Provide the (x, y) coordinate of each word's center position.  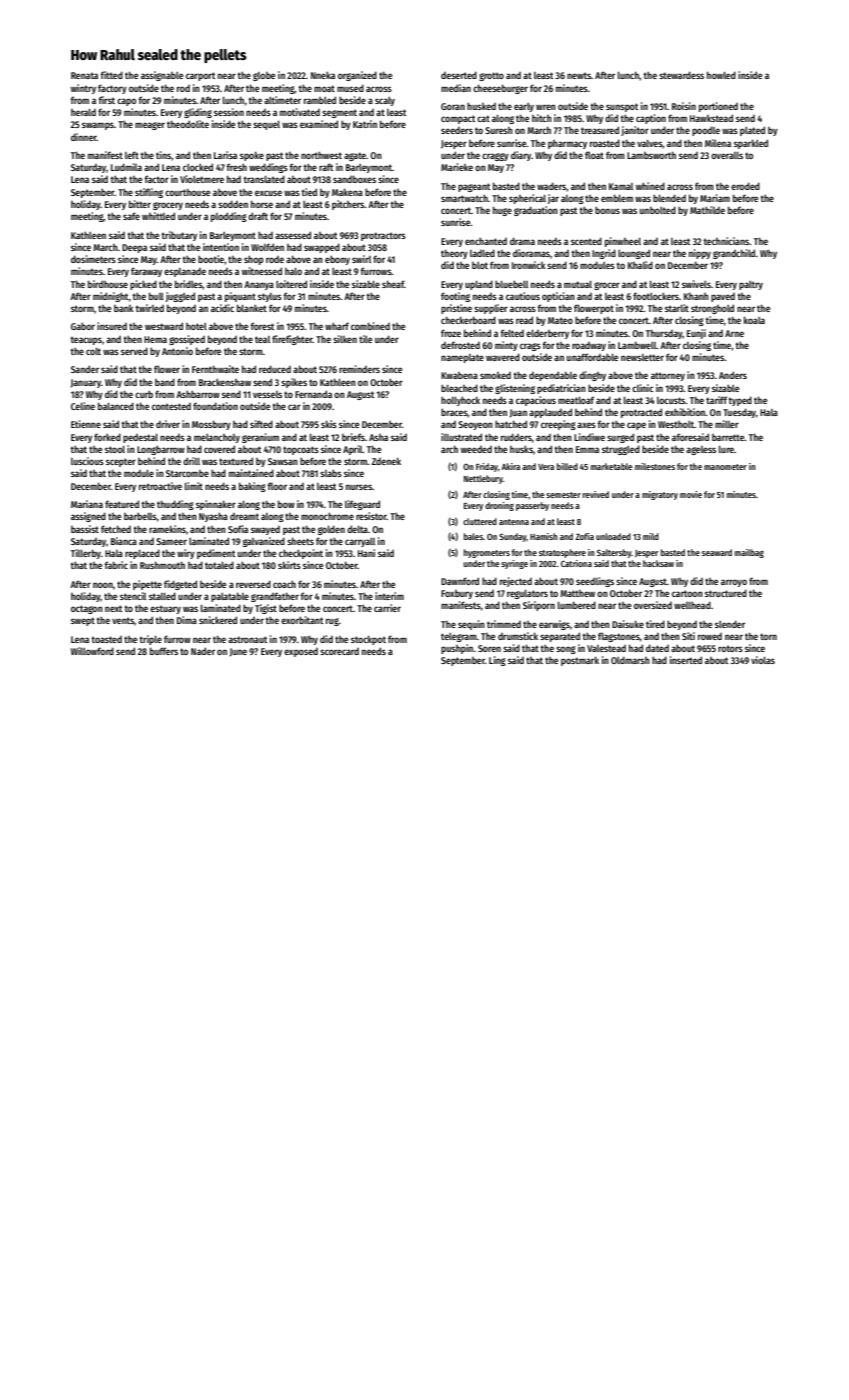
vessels (267, 394)
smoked (495, 375)
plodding (229, 217)
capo (126, 102)
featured (122, 504)
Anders (733, 375)
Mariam (715, 198)
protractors (383, 236)
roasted (605, 143)
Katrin (365, 124)
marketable (611, 466)
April (353, 450)
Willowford (92, 651)
